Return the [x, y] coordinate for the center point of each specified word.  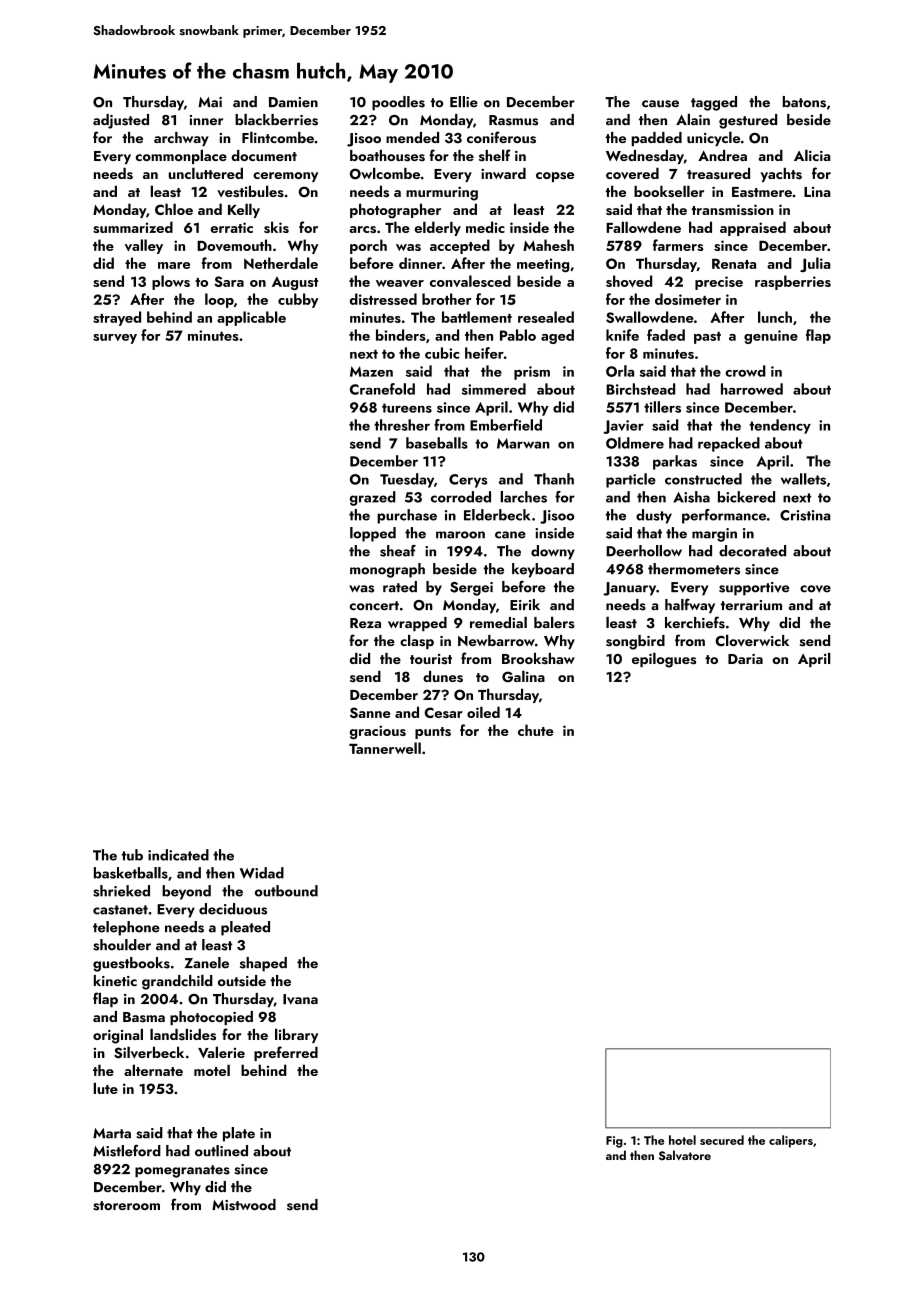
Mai [210, 102]
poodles [398, 103]
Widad [262, 873]
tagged [714, 103]
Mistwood [244, 1205]
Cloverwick [752, 640]
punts [433, 733]
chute [536, 730]
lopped [373, 534]
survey [115, 339]
